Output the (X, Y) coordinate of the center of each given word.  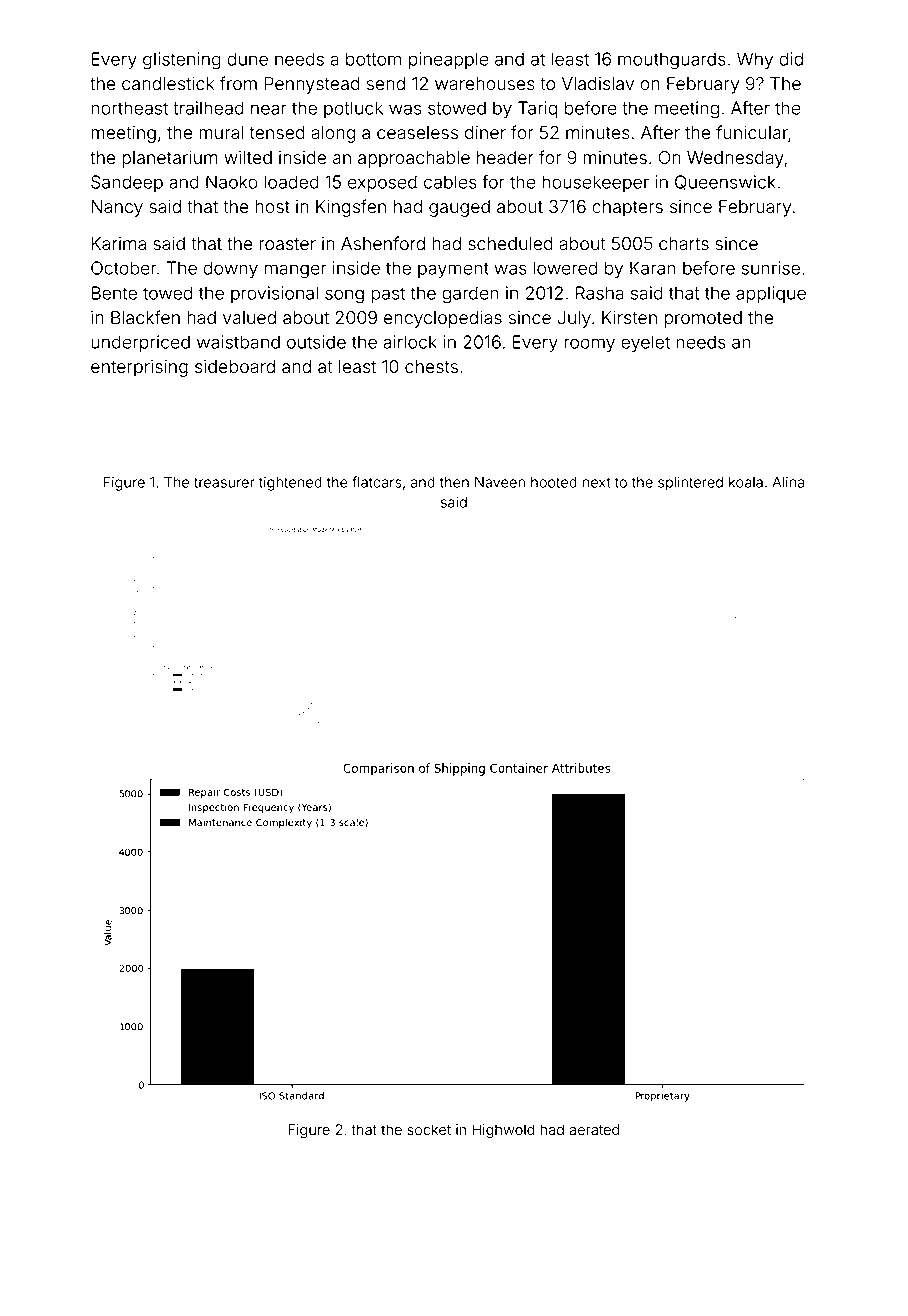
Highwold (503, 1131)
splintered (690, 483)
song (344, 296)
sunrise (771, 268)
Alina (788, 482)
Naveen (500, 482)
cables (450, 182)
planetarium (169, 159)
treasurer (224, 482)
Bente (114, 293)
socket (429, 1130)
